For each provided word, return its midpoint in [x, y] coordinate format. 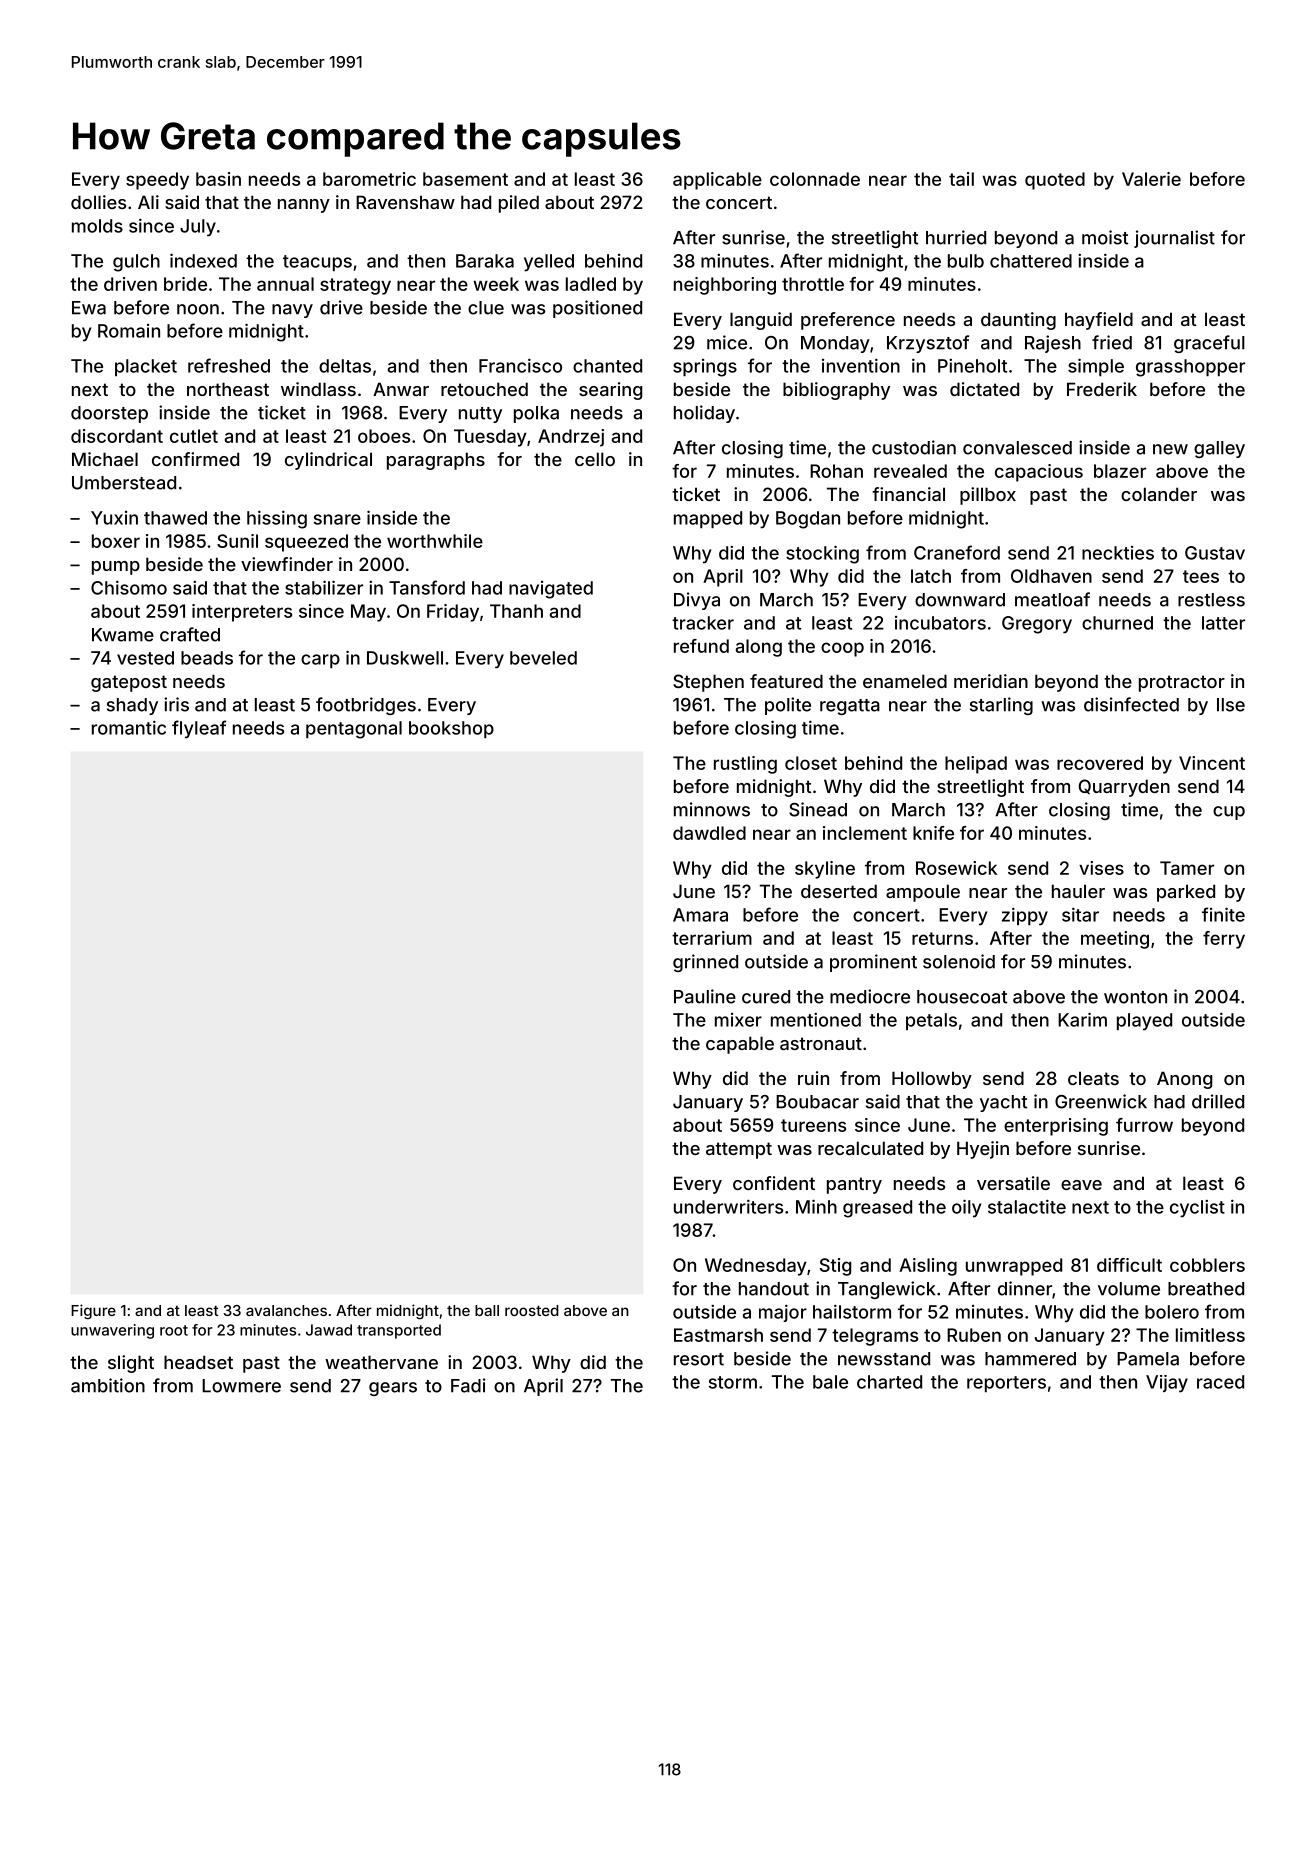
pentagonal [354, 730]
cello [595, 459]
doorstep [109, 414]
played [1144, 1022]
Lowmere [241, 1386]
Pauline [705, 996]
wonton [1135, 997]
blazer [1120, 471]
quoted [1055, 181]
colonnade [815, 179]
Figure [93, 1311]
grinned [705, 963]
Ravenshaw [405, 202]
